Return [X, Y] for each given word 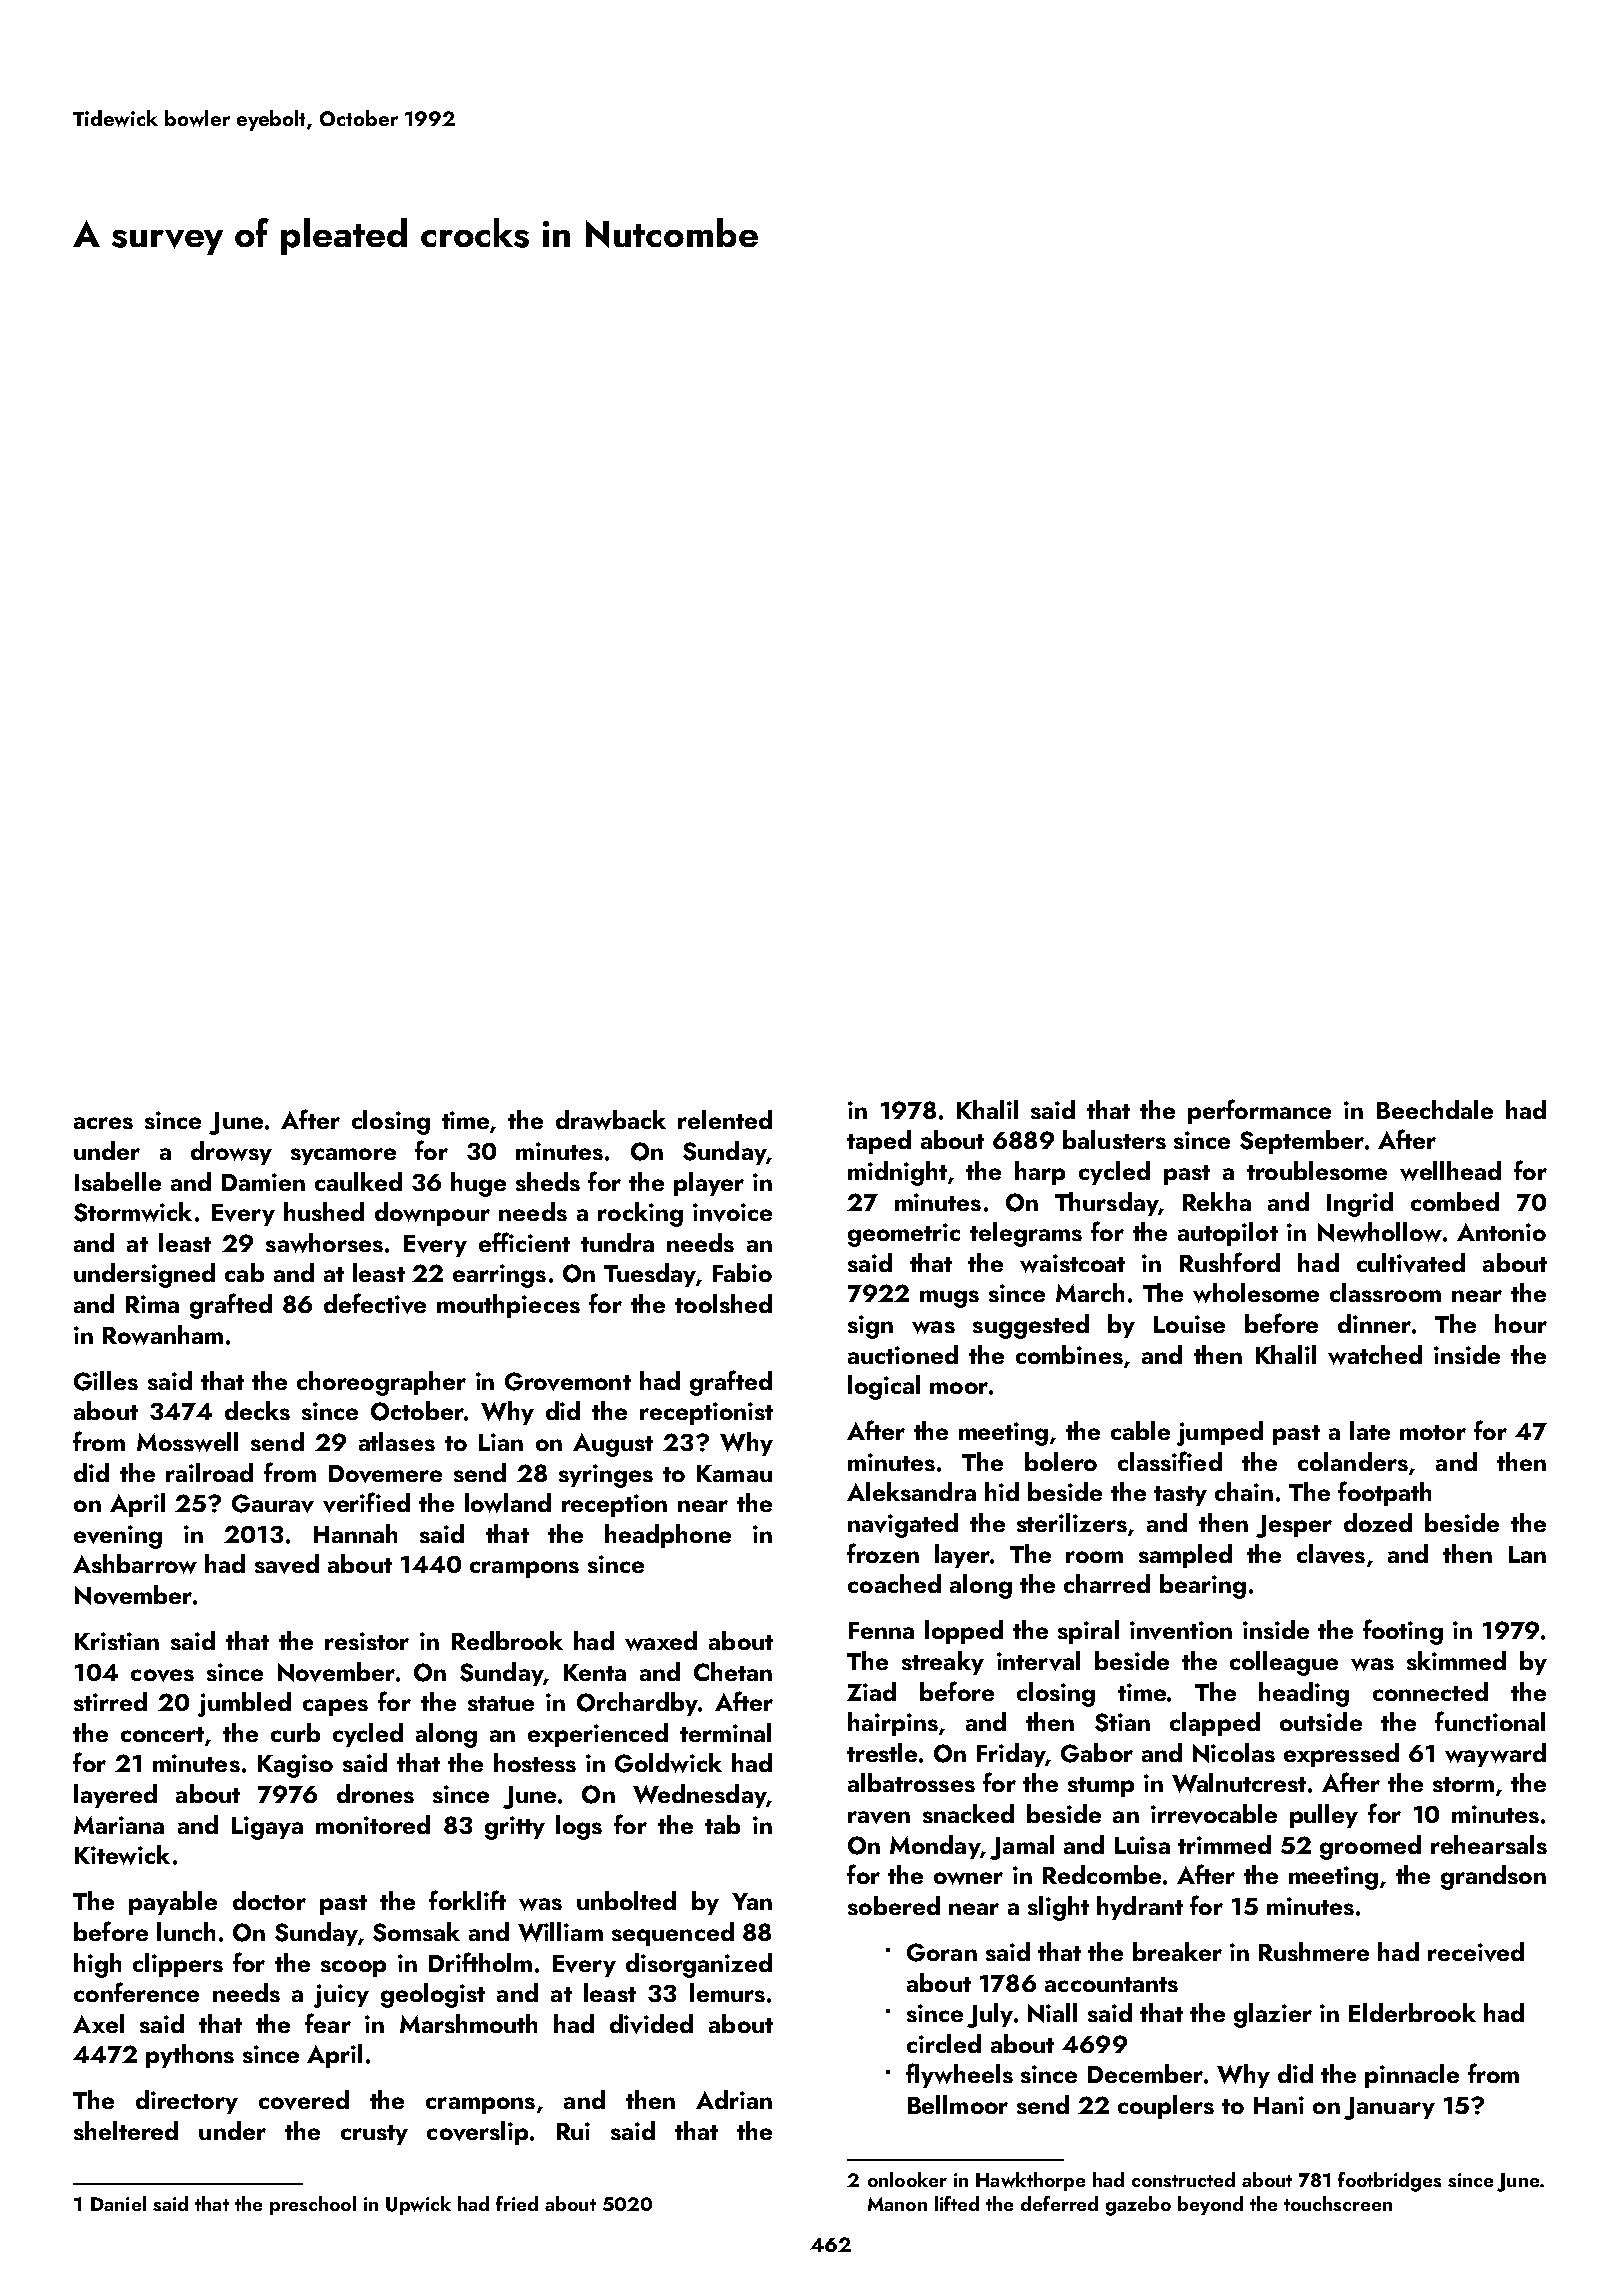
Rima [152, 1304]
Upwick [418, 2205]
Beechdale [1435, 1109]
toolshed [723, 1303]
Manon [897, 2204]
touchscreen [1338, 2203]
